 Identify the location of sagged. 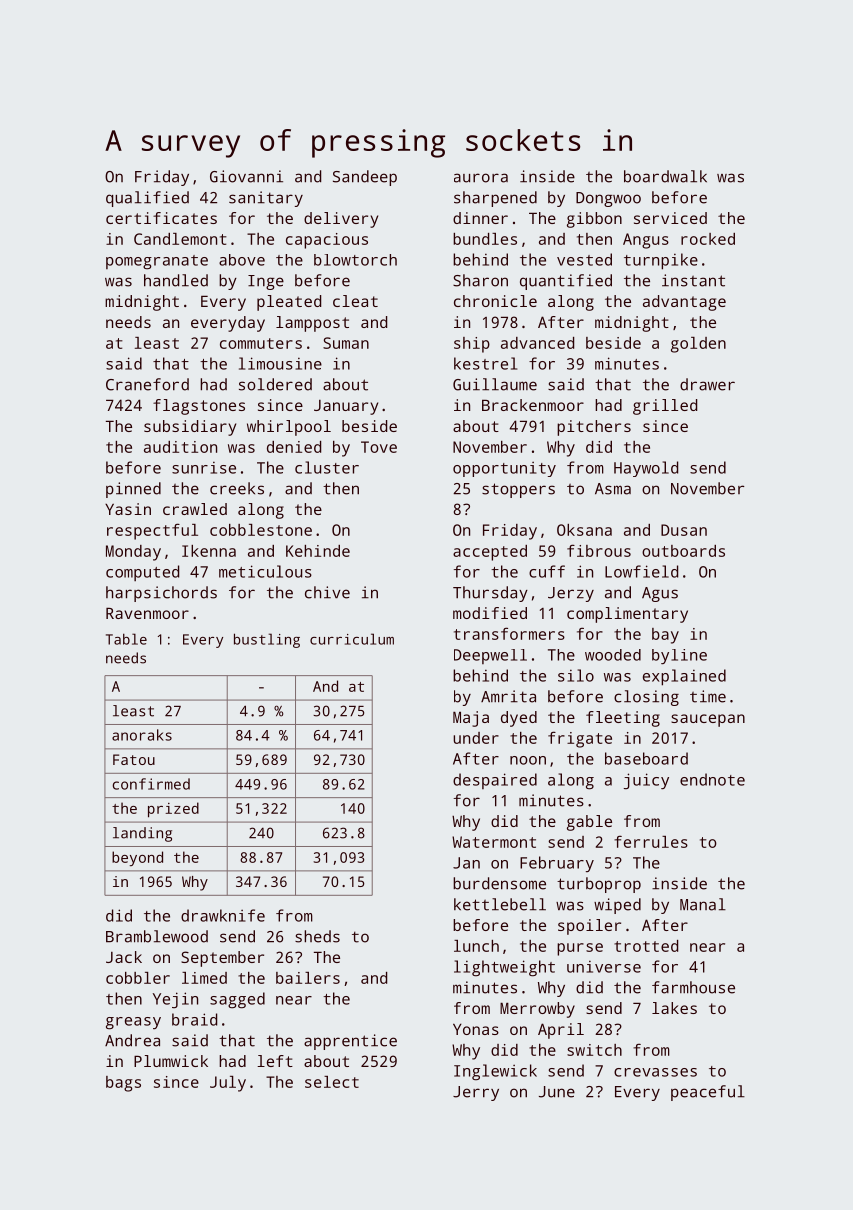
(237, 1000).
